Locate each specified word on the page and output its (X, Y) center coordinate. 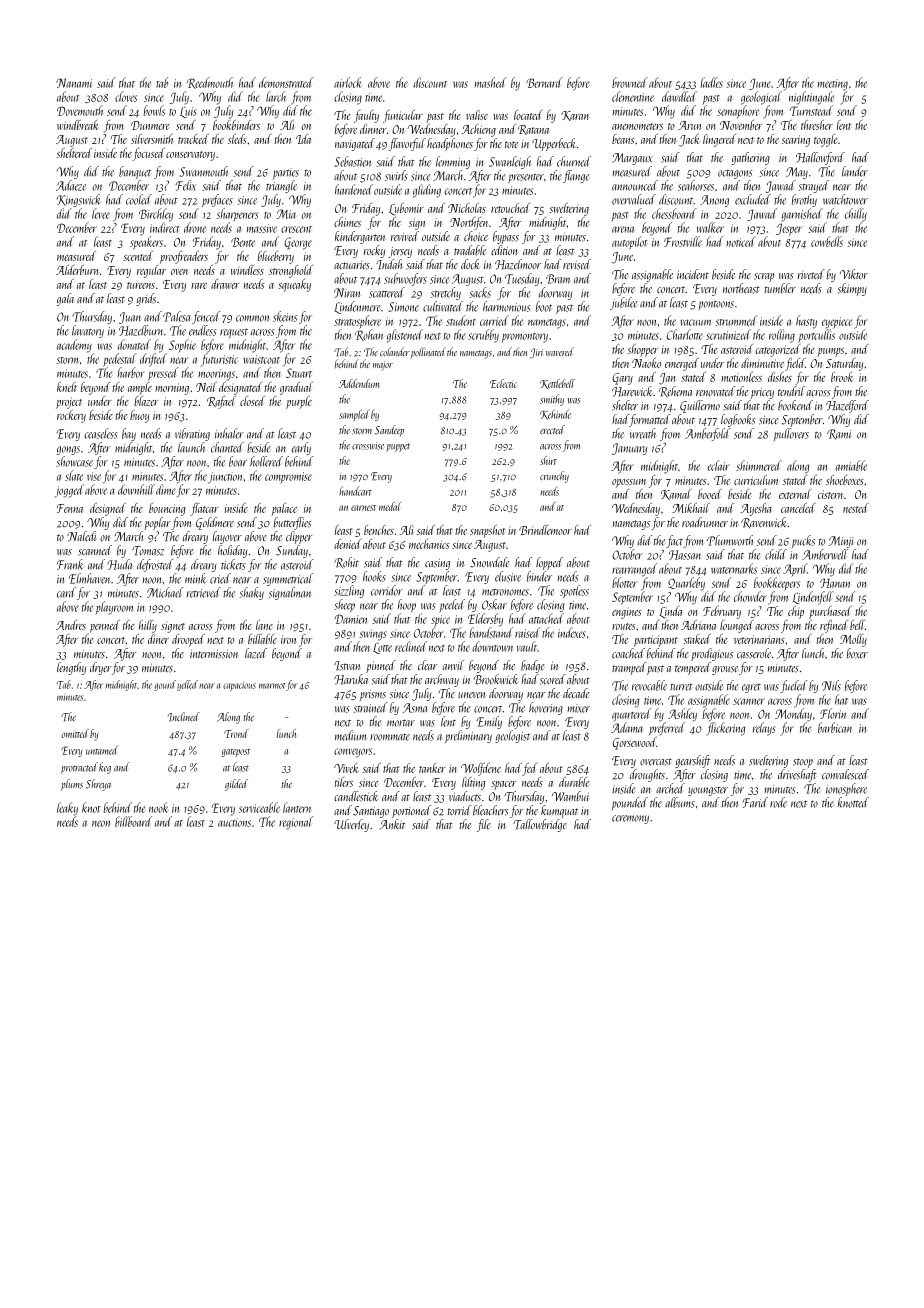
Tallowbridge (540, 825)
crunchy (554, 477)
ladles (712, 82)
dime (166, 489)
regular (151, 271)
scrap (764, 277)
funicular (403, 116)
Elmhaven (89, 578)
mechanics (429, 544)
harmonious (506, 306)
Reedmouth (210, 83)
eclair (719, 465)
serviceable (259, 807)
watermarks (734, 568)
